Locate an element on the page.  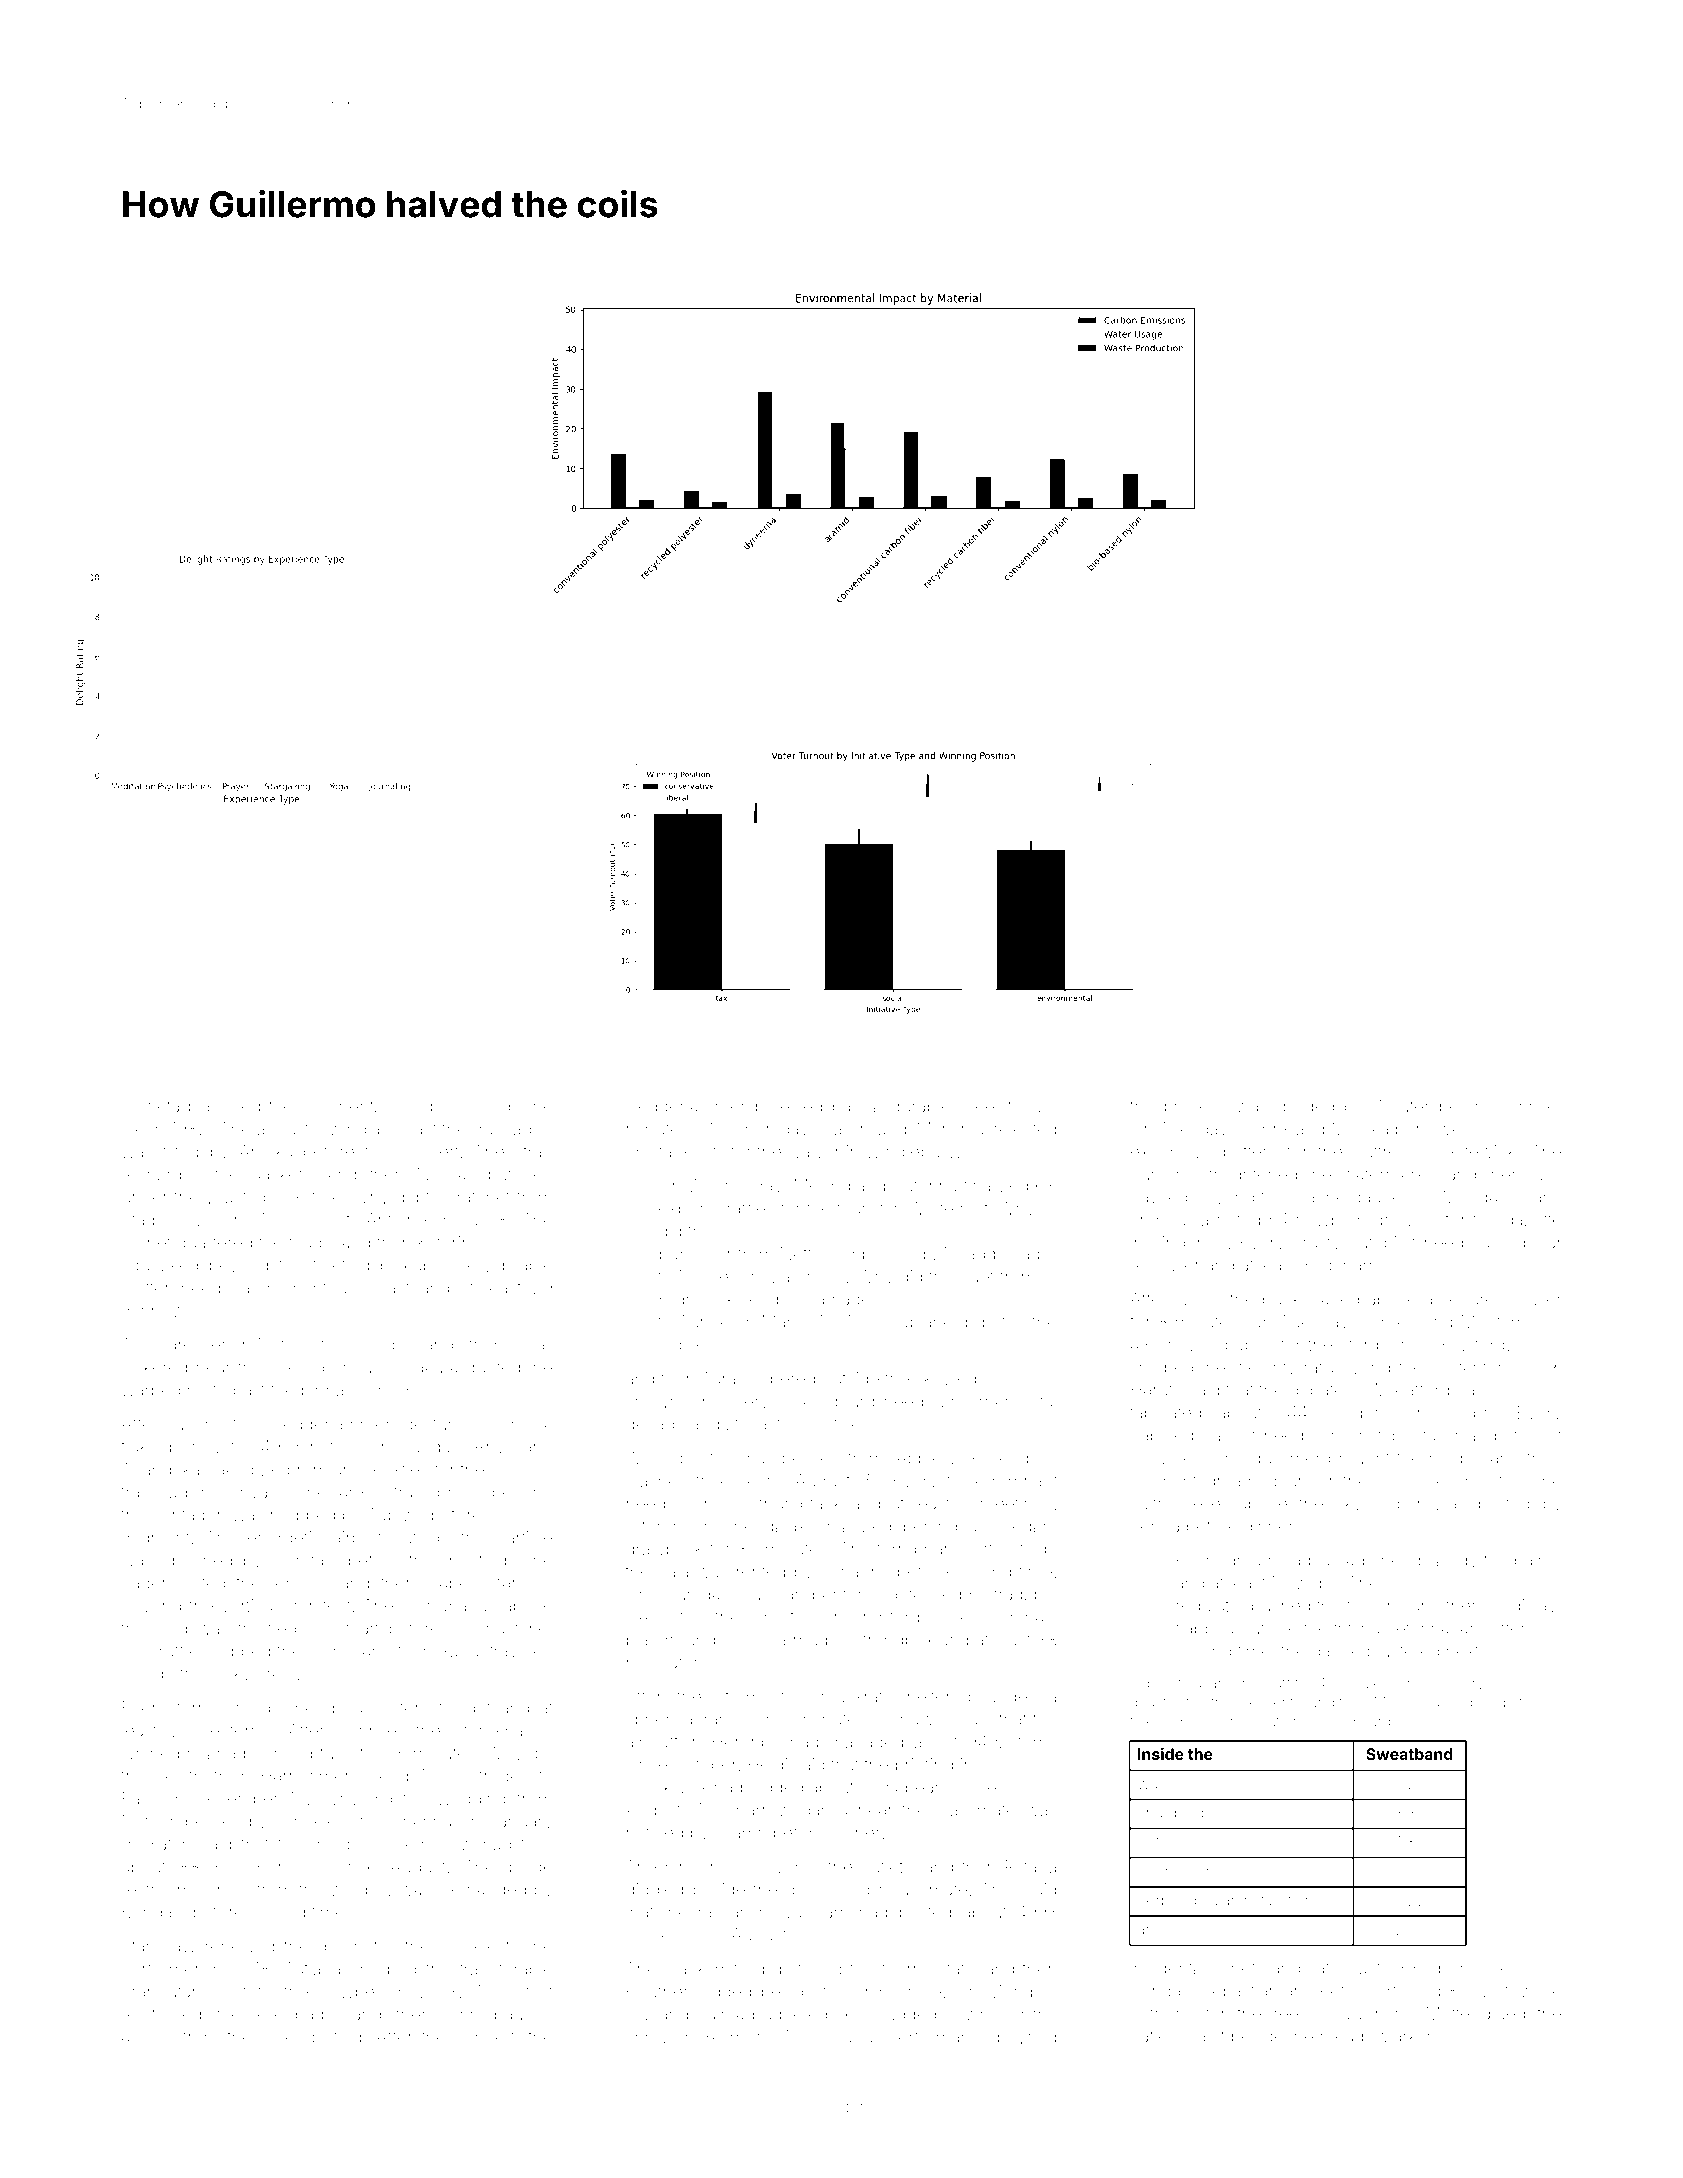
continental is located at coordinates (343, 1106).
